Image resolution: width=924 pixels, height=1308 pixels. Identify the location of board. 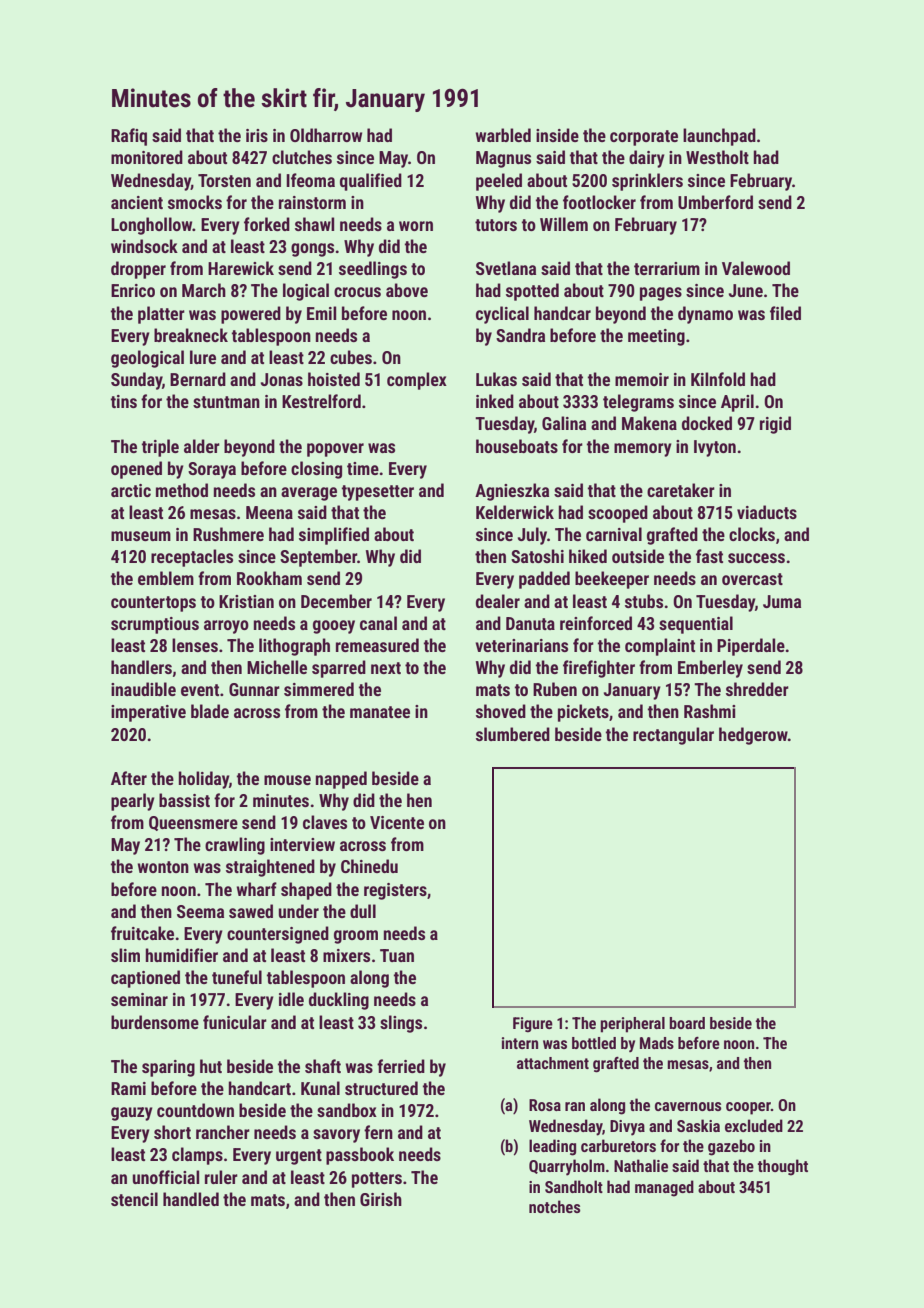
(687, 1023).
